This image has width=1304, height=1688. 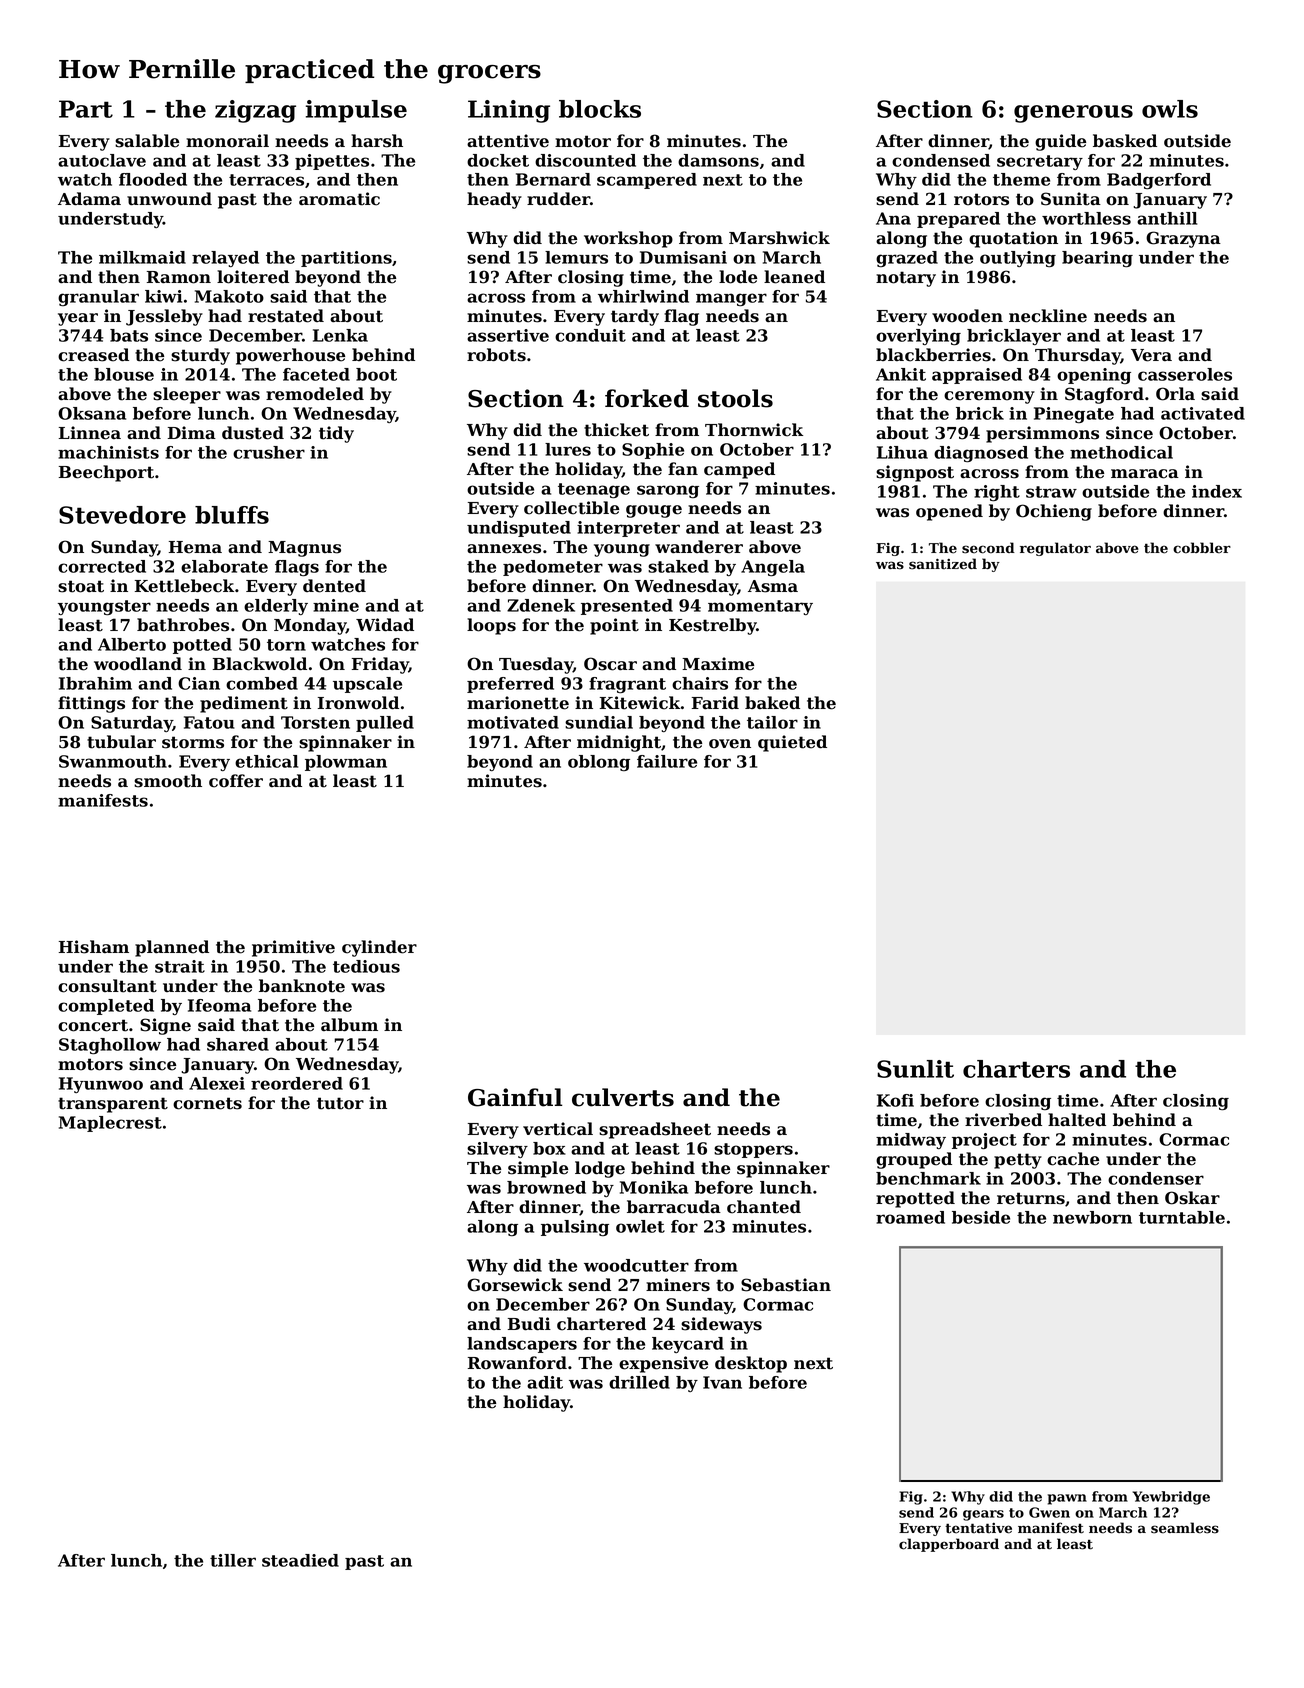 What do you see at coordinates (260, 664) in the image?
I see `Blackwold` at bounding box center [260, 664].
